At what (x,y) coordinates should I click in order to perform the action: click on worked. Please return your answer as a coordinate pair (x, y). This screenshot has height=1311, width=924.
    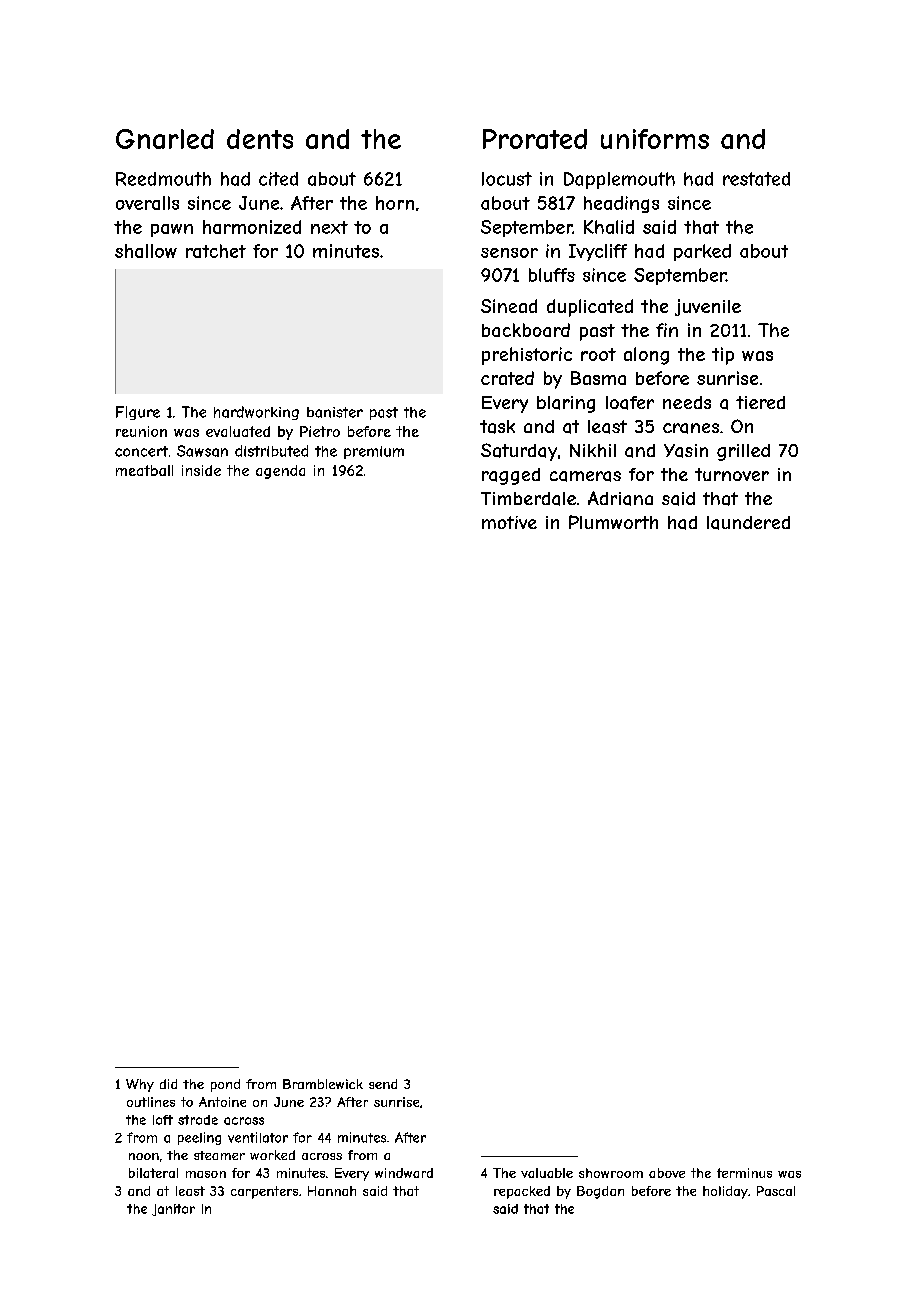
    Looking at the image, I should click on (272, 1155).
